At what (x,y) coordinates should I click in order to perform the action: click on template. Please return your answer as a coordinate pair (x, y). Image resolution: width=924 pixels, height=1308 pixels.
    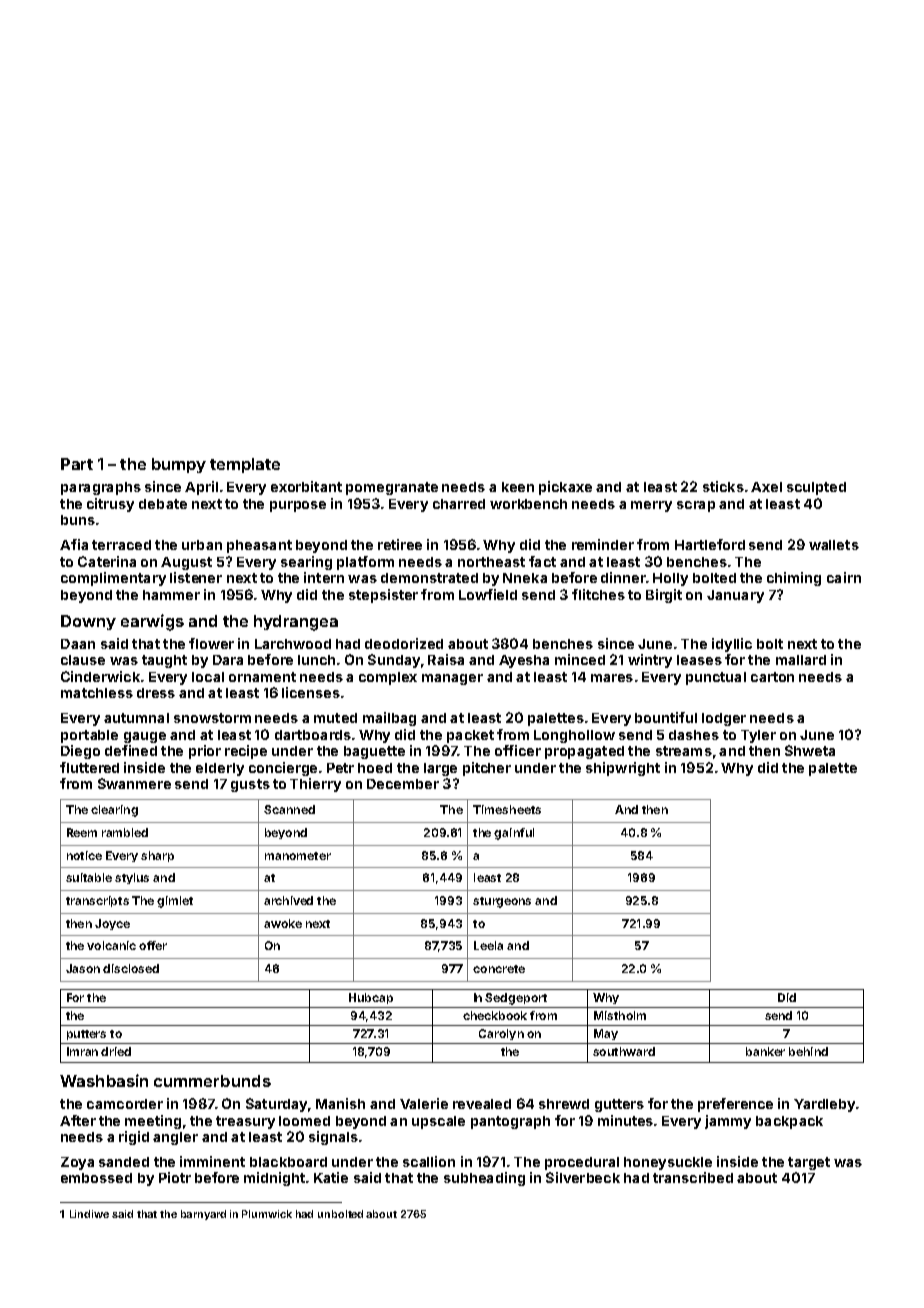
    Looking at the image, I should click on (245, 465).
